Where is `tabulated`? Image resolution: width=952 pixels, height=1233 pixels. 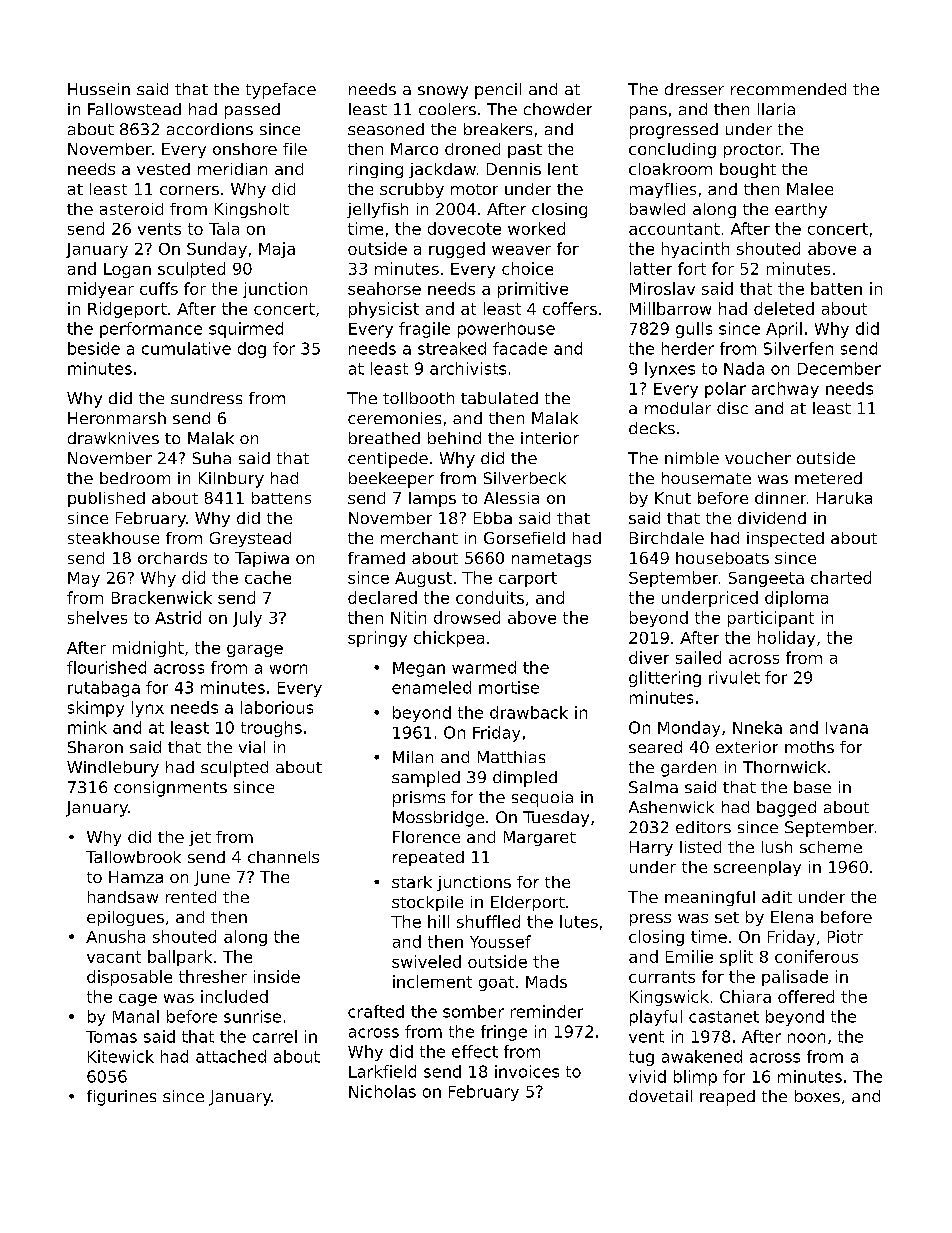 tabulated is located at coordinates (499, 398).
